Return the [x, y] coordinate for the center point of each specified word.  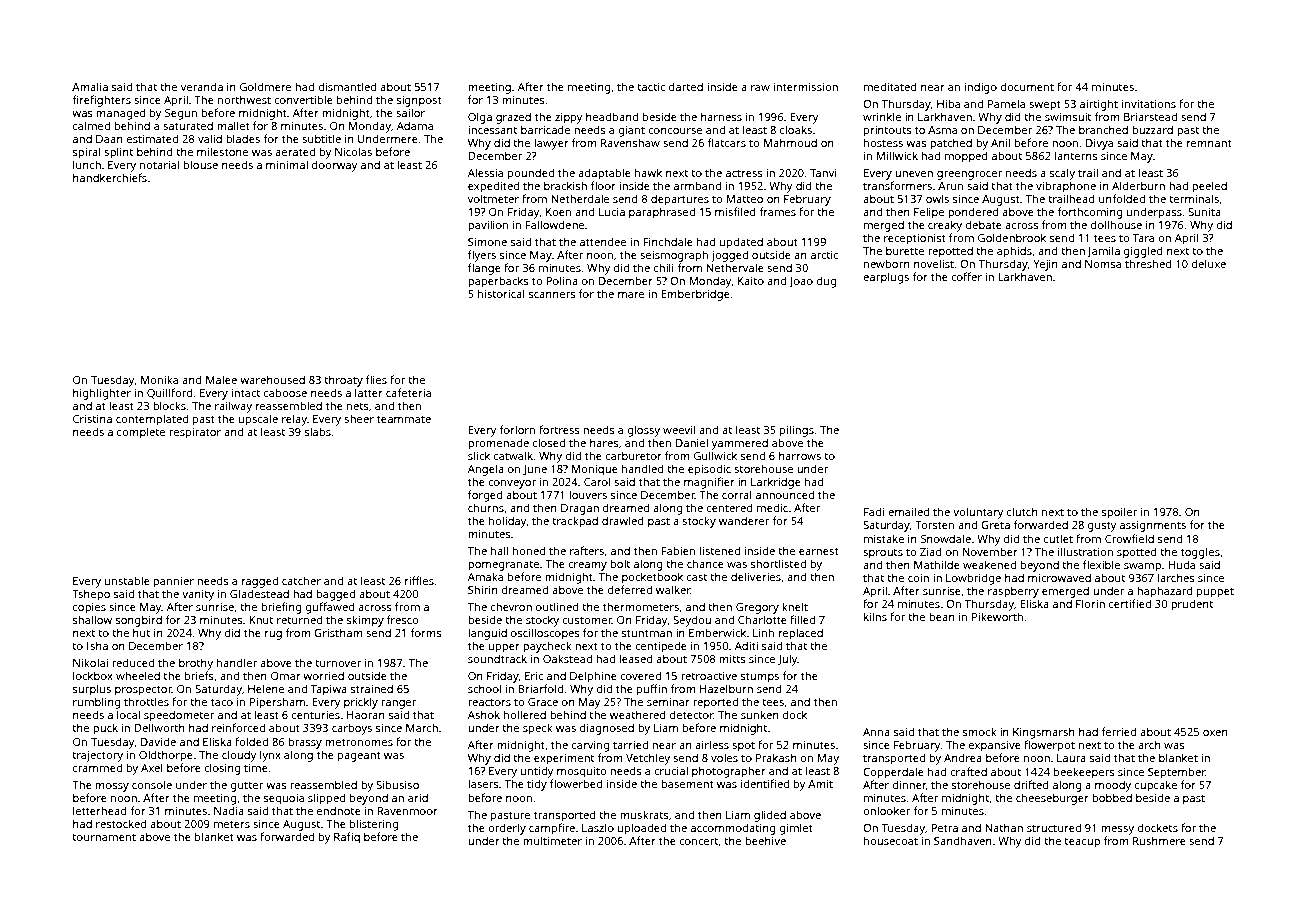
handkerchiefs [110, 177]
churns [486, 507]
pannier [173, 582]
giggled [1143, 252]
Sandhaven [963, 840]
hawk [648, 172]
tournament [104, 837]
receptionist [915, 239]
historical [501, 293]
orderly [507, 829]
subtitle [321, 138]
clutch [1022, 511]
